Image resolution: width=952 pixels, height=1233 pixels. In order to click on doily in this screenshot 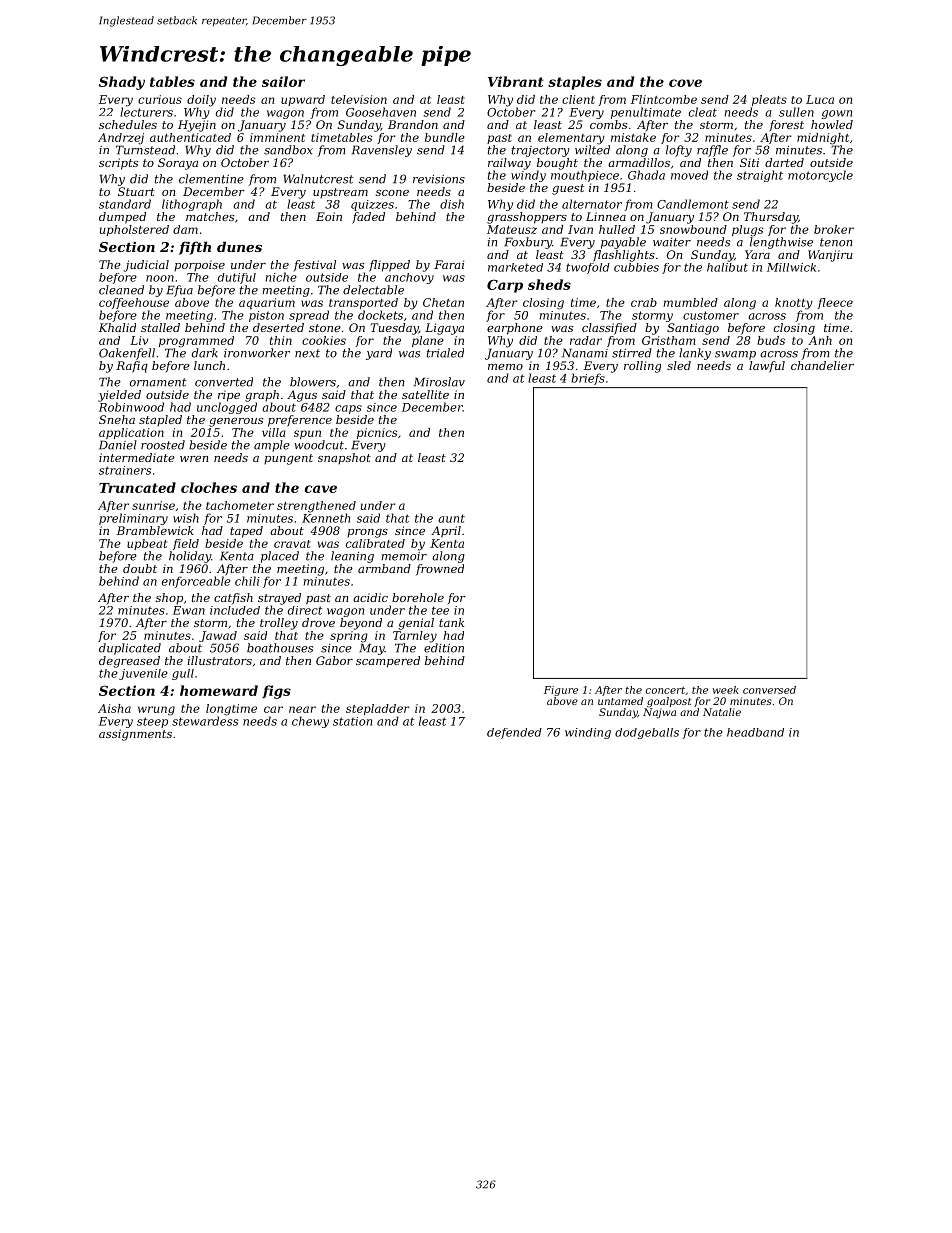, I will do `click(201, 101)`.
